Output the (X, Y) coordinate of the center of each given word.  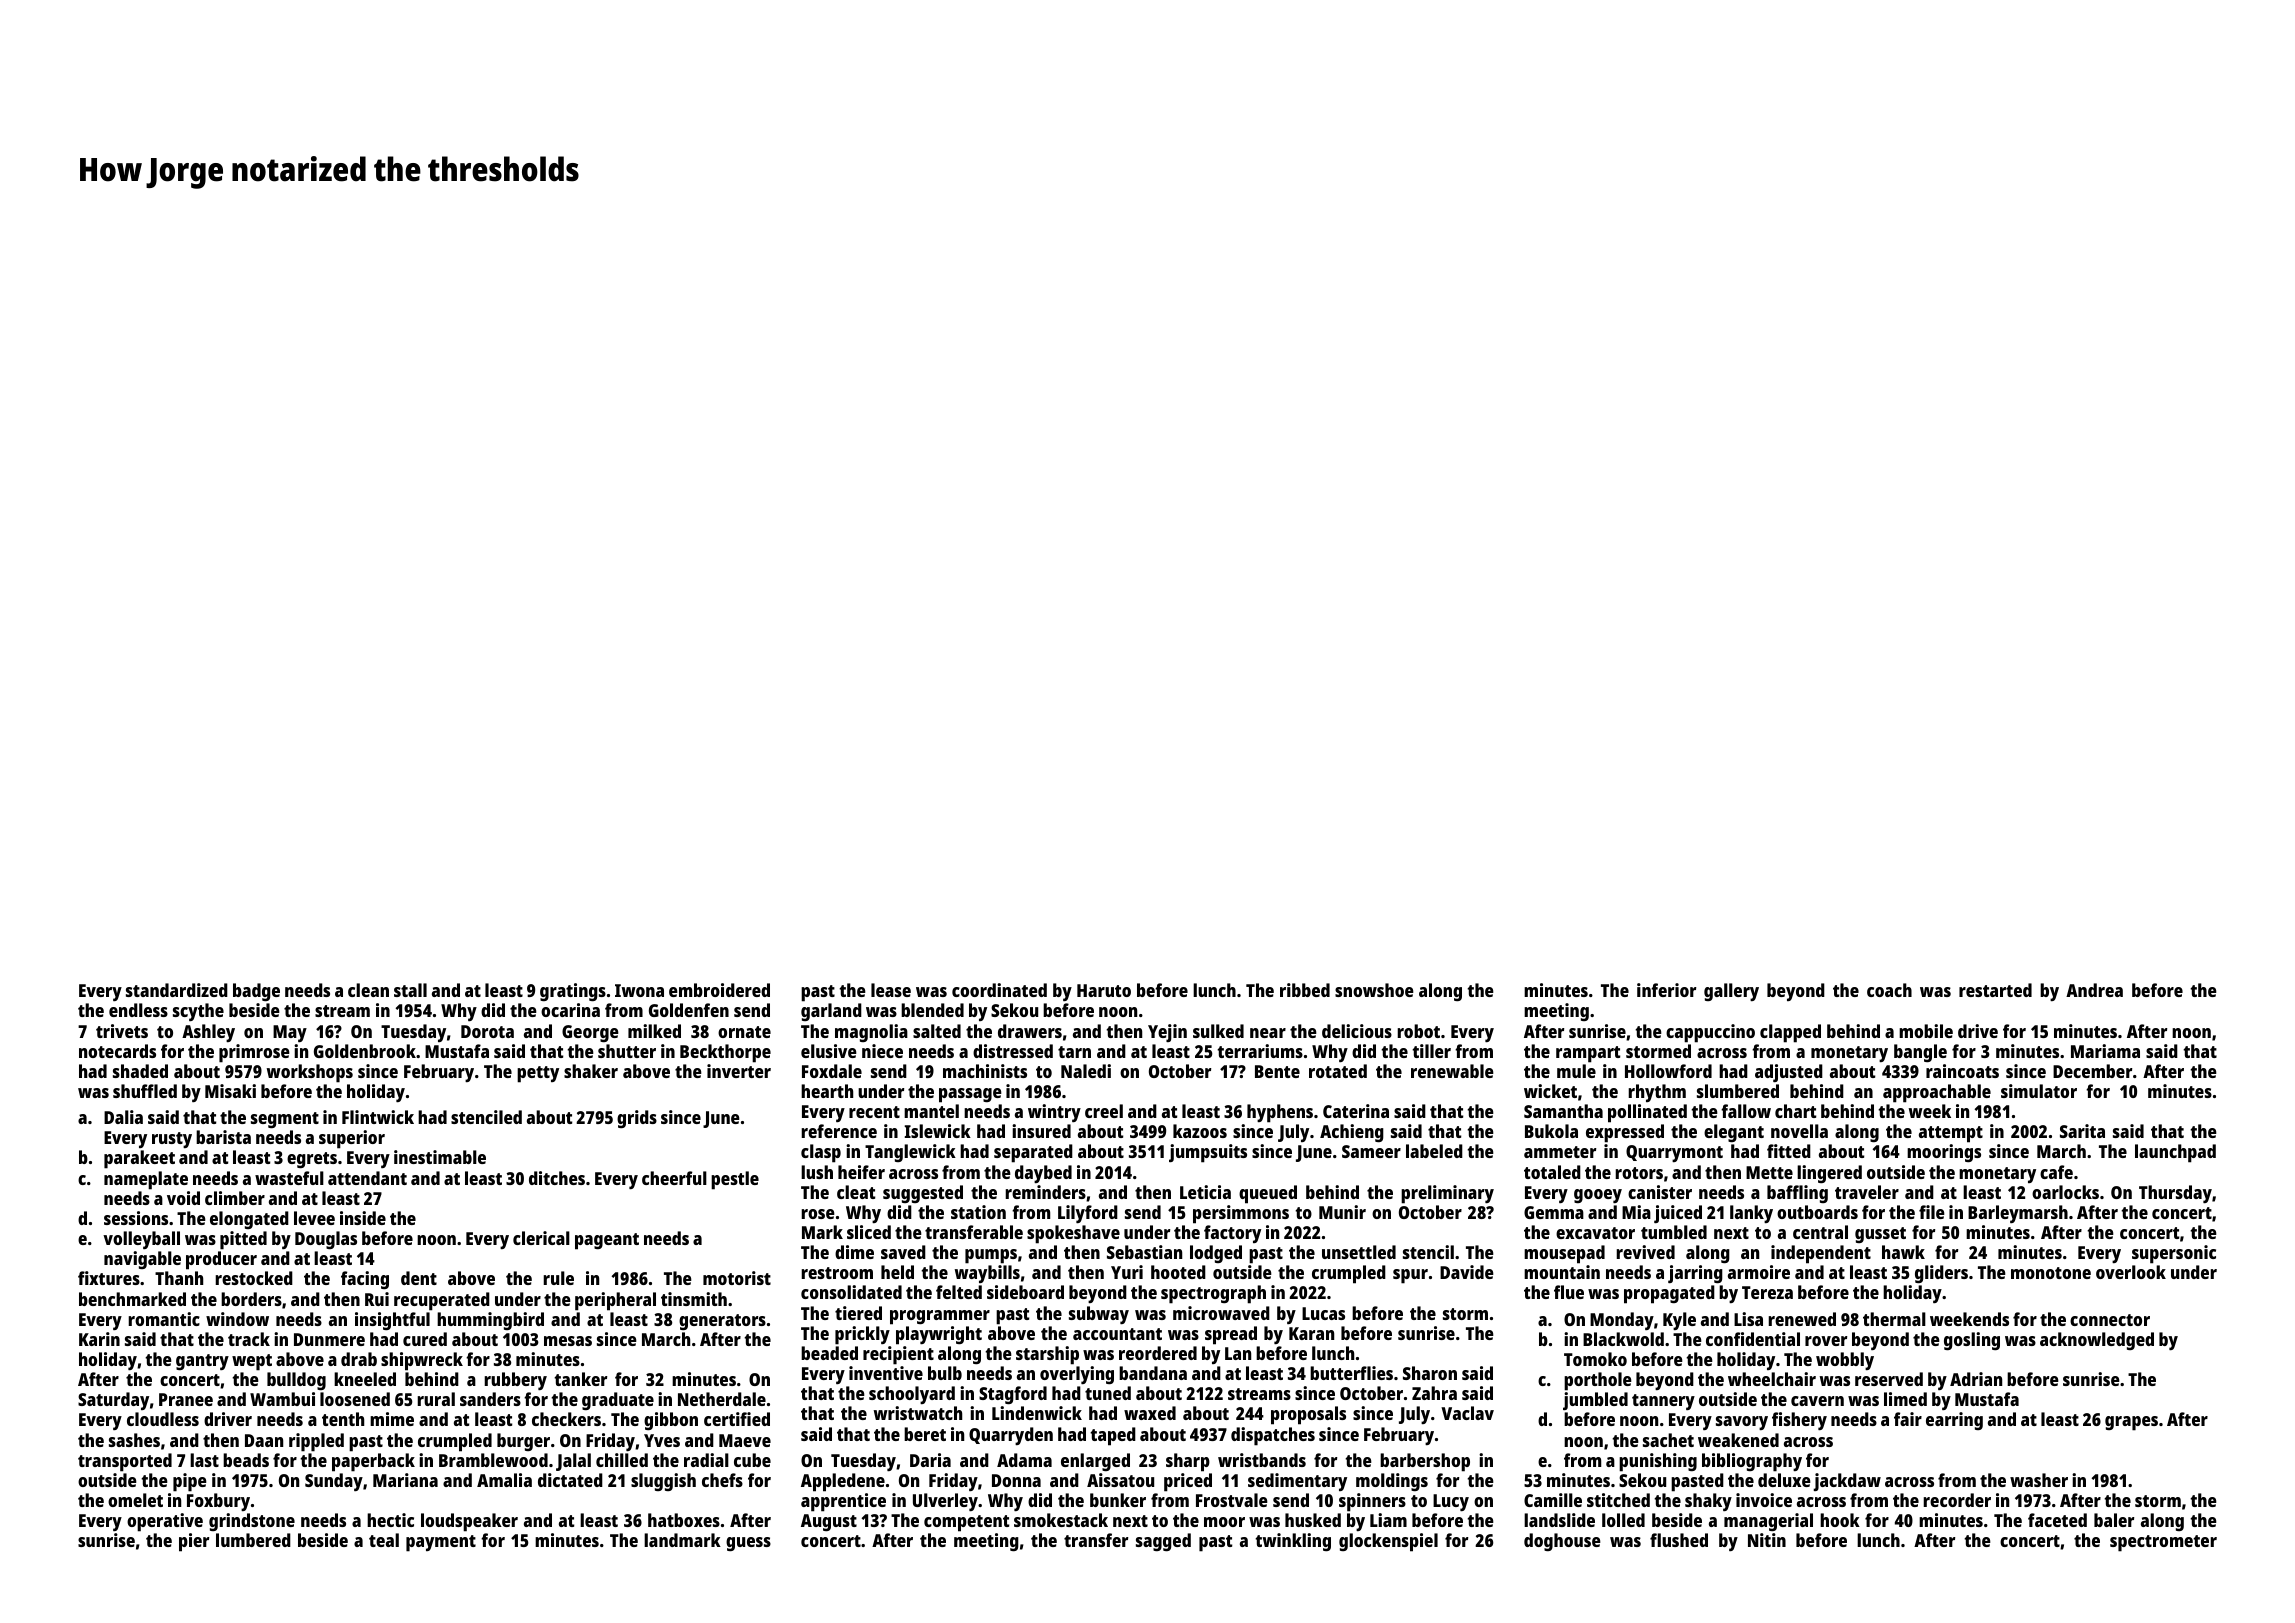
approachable (1937, 1093)
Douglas (326, 1240)
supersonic (2174, 1254)
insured (1041, 1131)
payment (441, 1543)
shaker (591, 1071)
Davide (1467, 1272)
